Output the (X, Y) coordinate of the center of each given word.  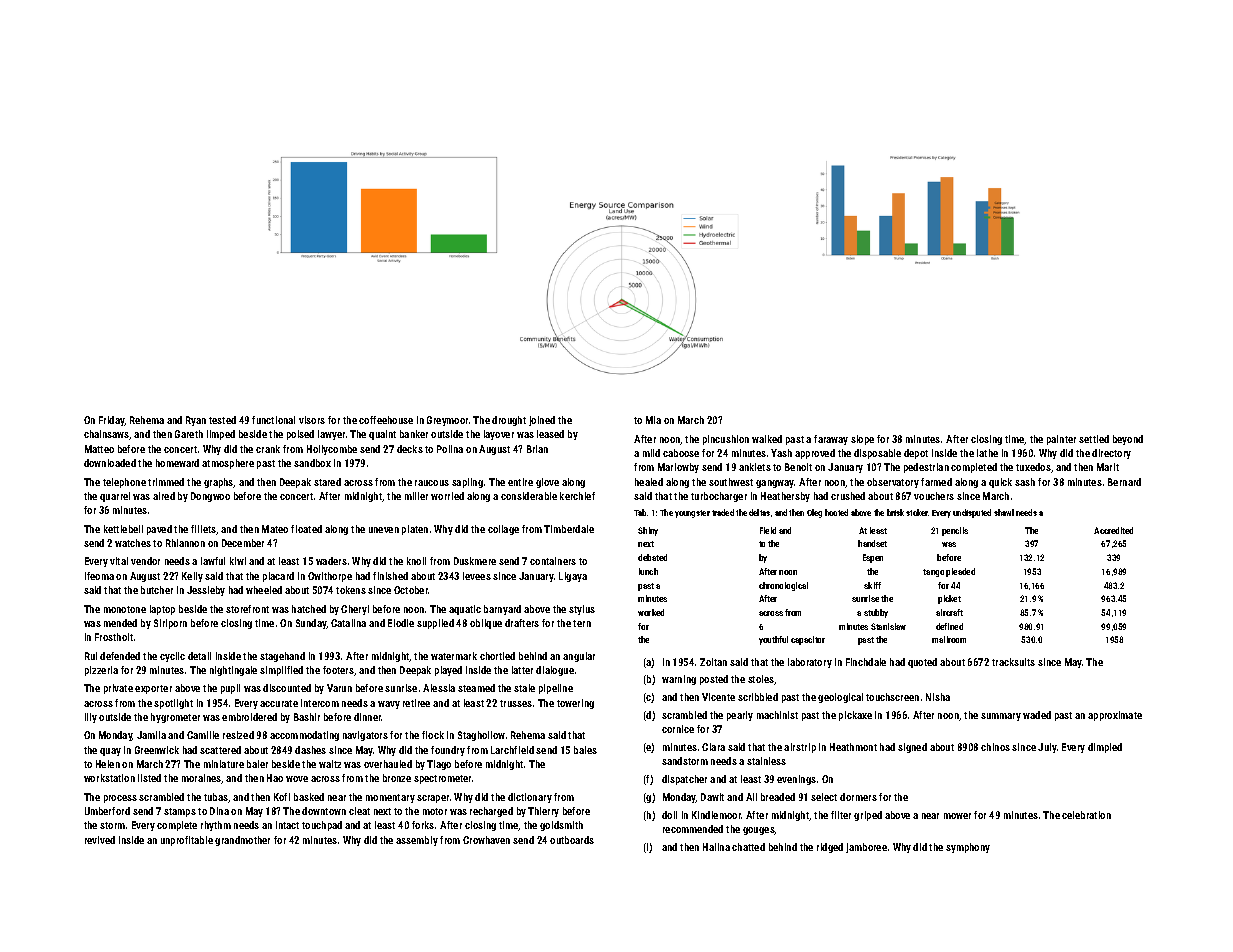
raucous (432, 483)
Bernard (1124, 482)
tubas (216, 797)
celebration (1086, 815)
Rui (91, 656)
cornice (678, 729)
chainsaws (107, 435)
